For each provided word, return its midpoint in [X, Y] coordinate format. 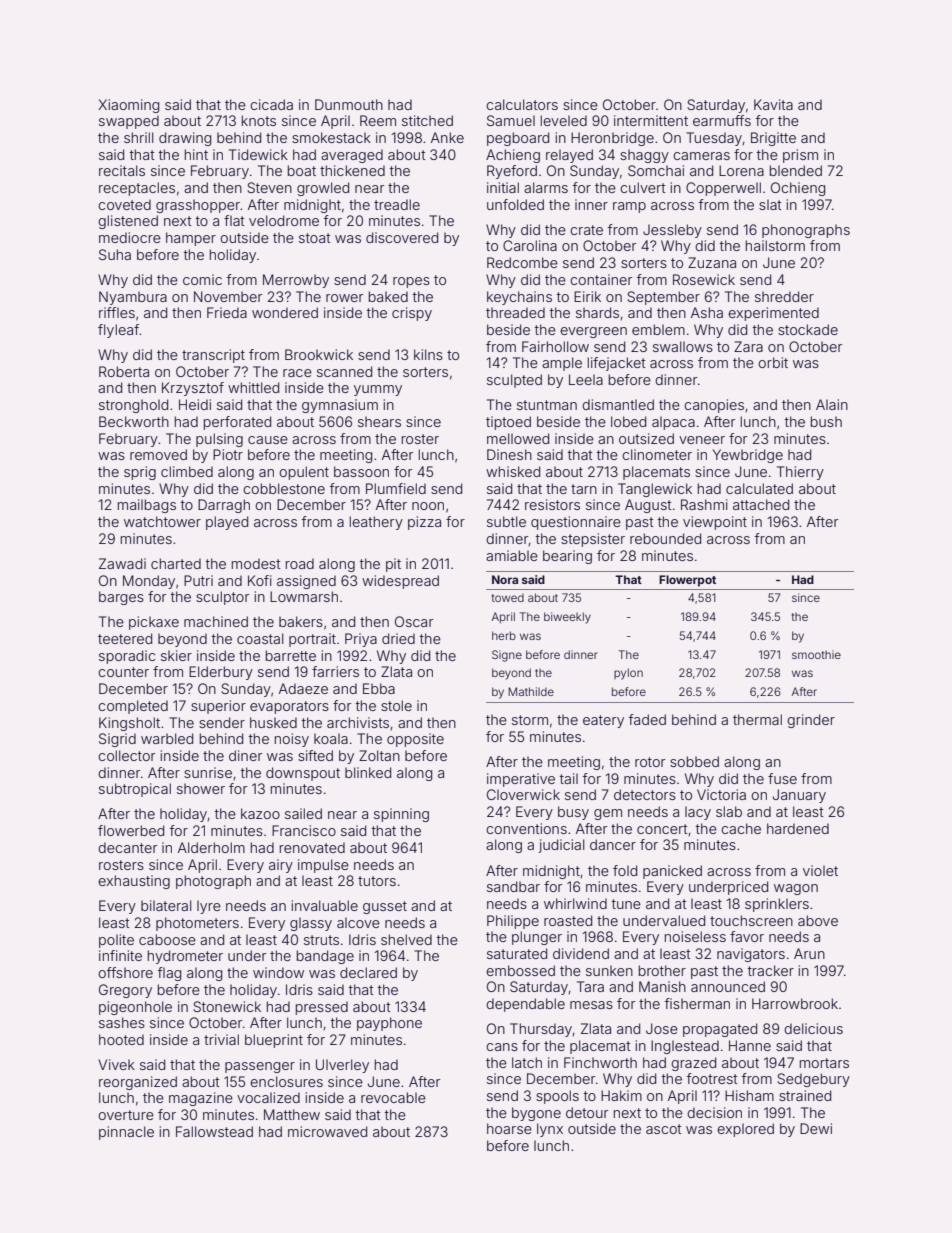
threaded [515, 312]
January [799, 796]
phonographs [806, 231]
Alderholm [211, 847]
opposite [415, 740]
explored [745, 1130]
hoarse [509, 1128]
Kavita [773, 104]
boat [302, 170]
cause [268, 440]
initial [503, 187]
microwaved [327, 1131]
